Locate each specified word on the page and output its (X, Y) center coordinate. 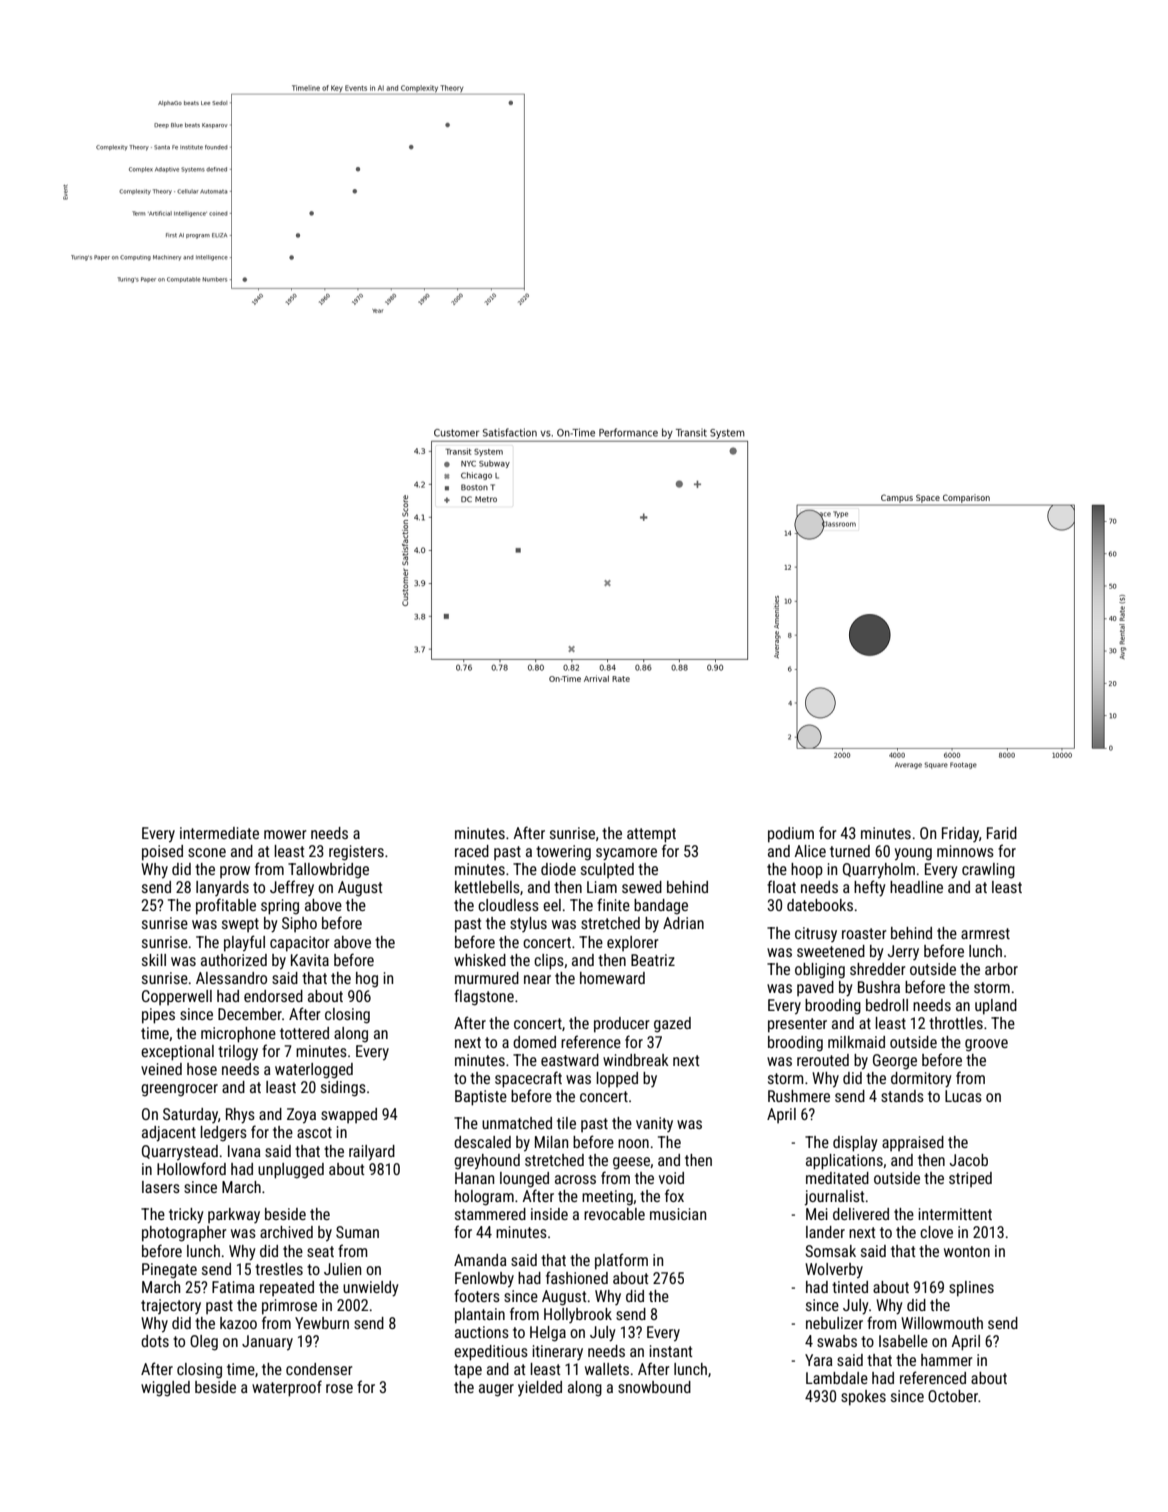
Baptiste (481, 1098)
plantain (480, 1316)
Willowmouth (942, 1323)
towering (563, 853)
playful (244, 943)
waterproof (287, 1388)
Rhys (240, 1116)
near (537, 979)
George (895, 1062)
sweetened (831, 951)
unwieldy (371, 1289)
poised (162, 853)
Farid (1002, 833)
